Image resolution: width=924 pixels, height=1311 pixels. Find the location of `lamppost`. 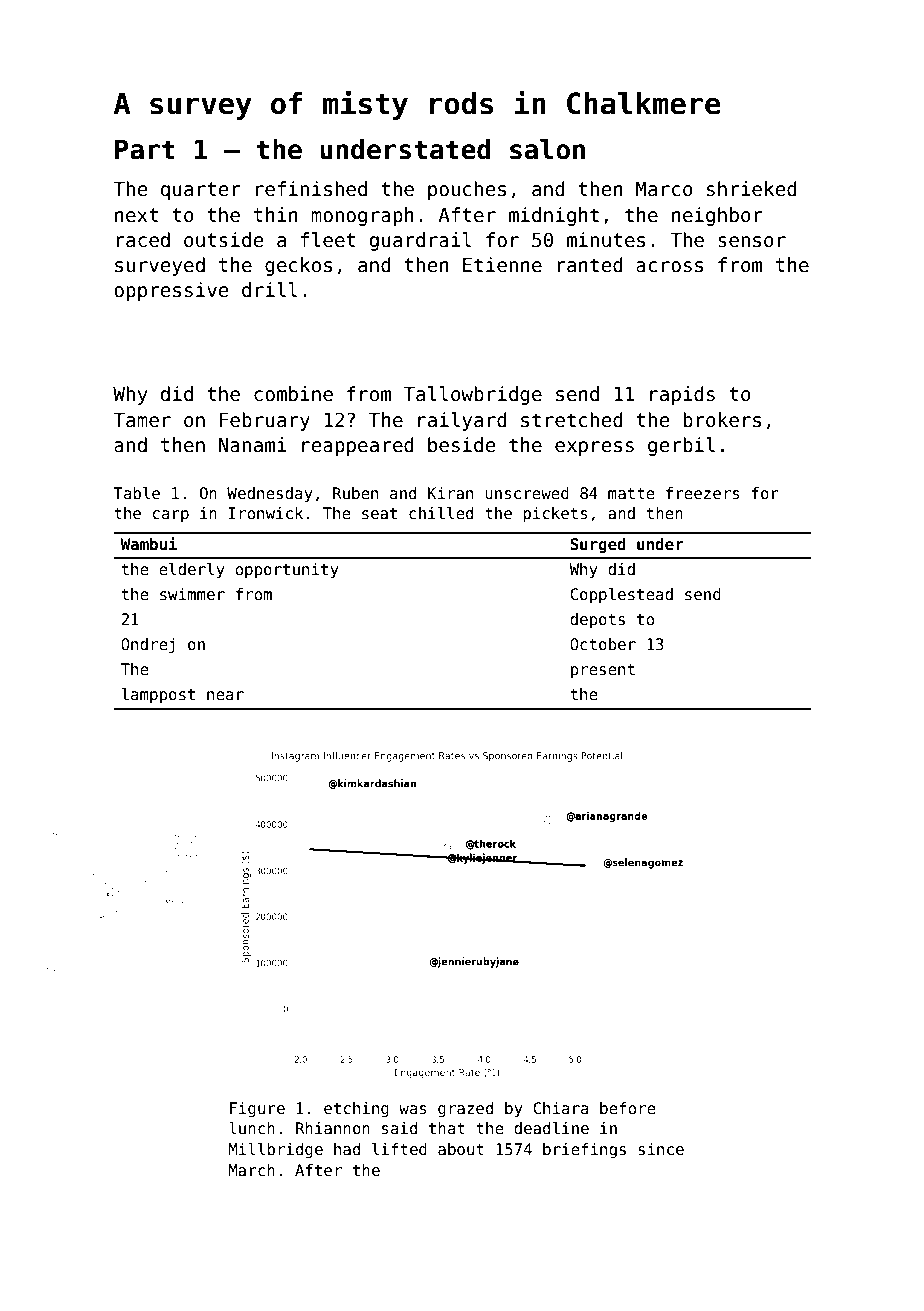

lamppost is located at coordinates (158, 695).
